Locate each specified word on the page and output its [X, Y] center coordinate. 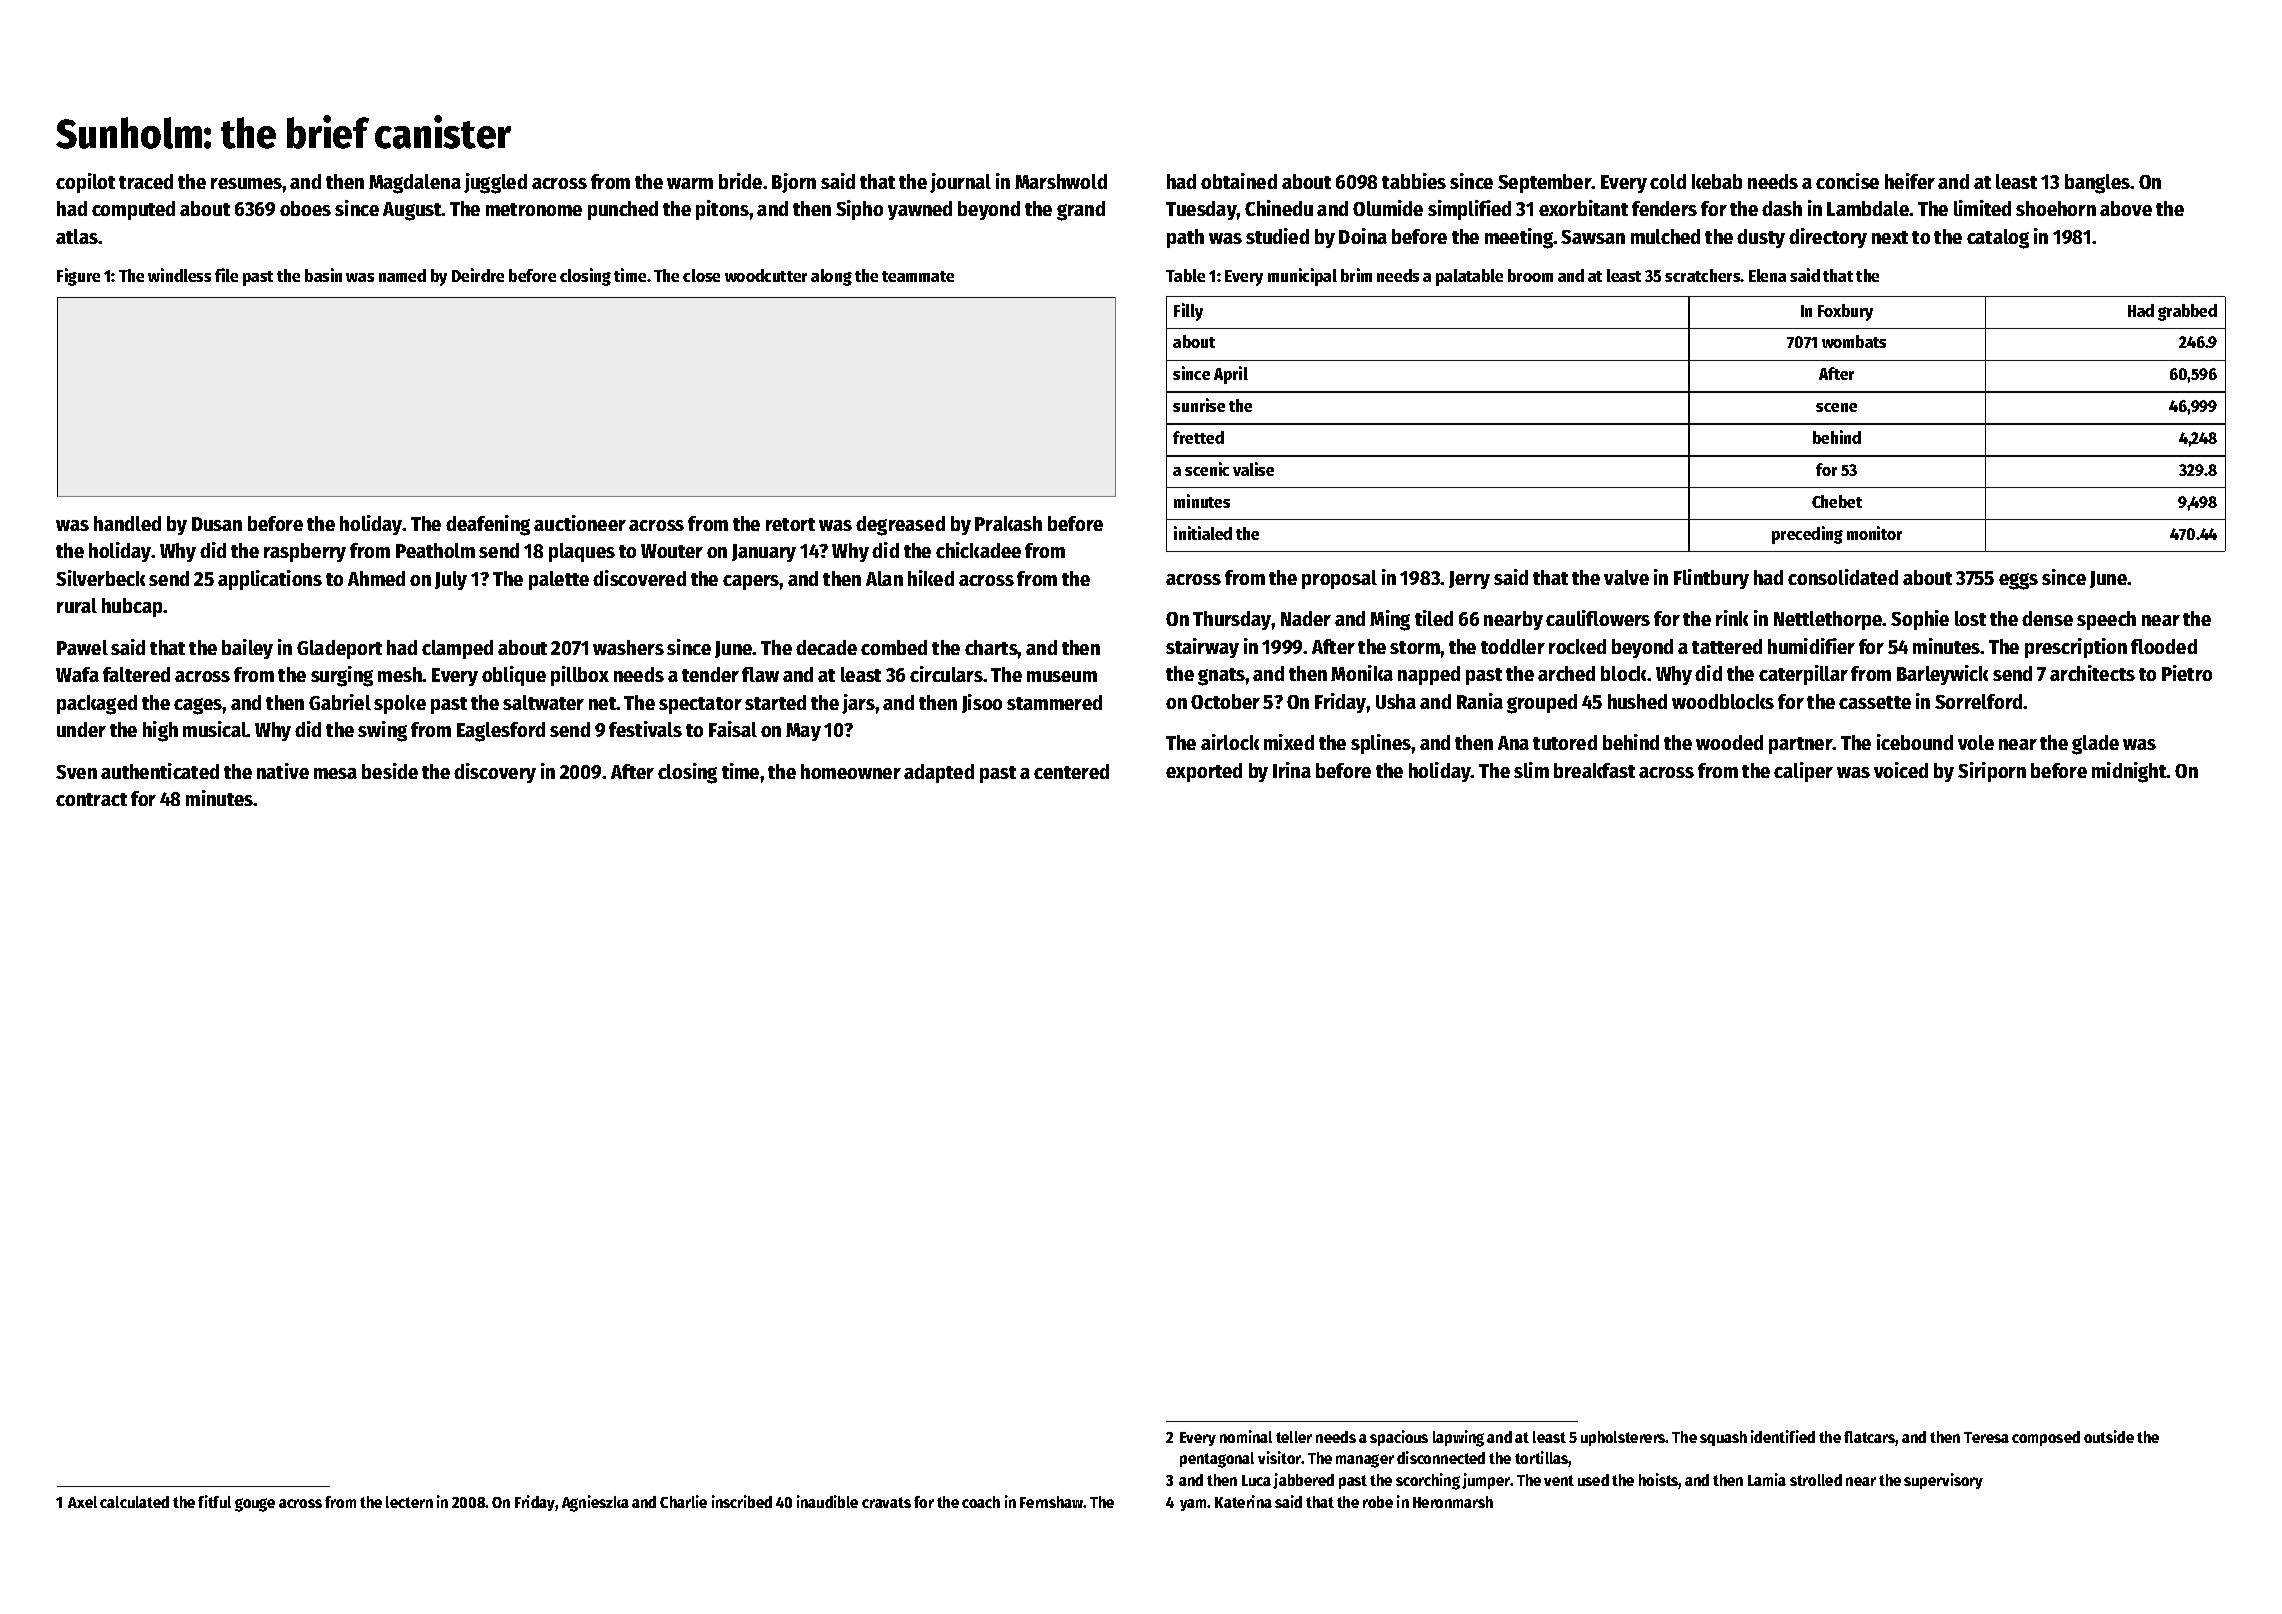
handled [127, 523]
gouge [255, 1505]
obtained [1239, 181]
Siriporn [1992, 772]
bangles [2098, 184]
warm [690, 183]
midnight [2129, 772]
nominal [1246, 1436]
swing [382, 731]
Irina [1292, 770]
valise [1253, 469]
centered [1071, 771]
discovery [495, 773]
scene [1836, 407]
